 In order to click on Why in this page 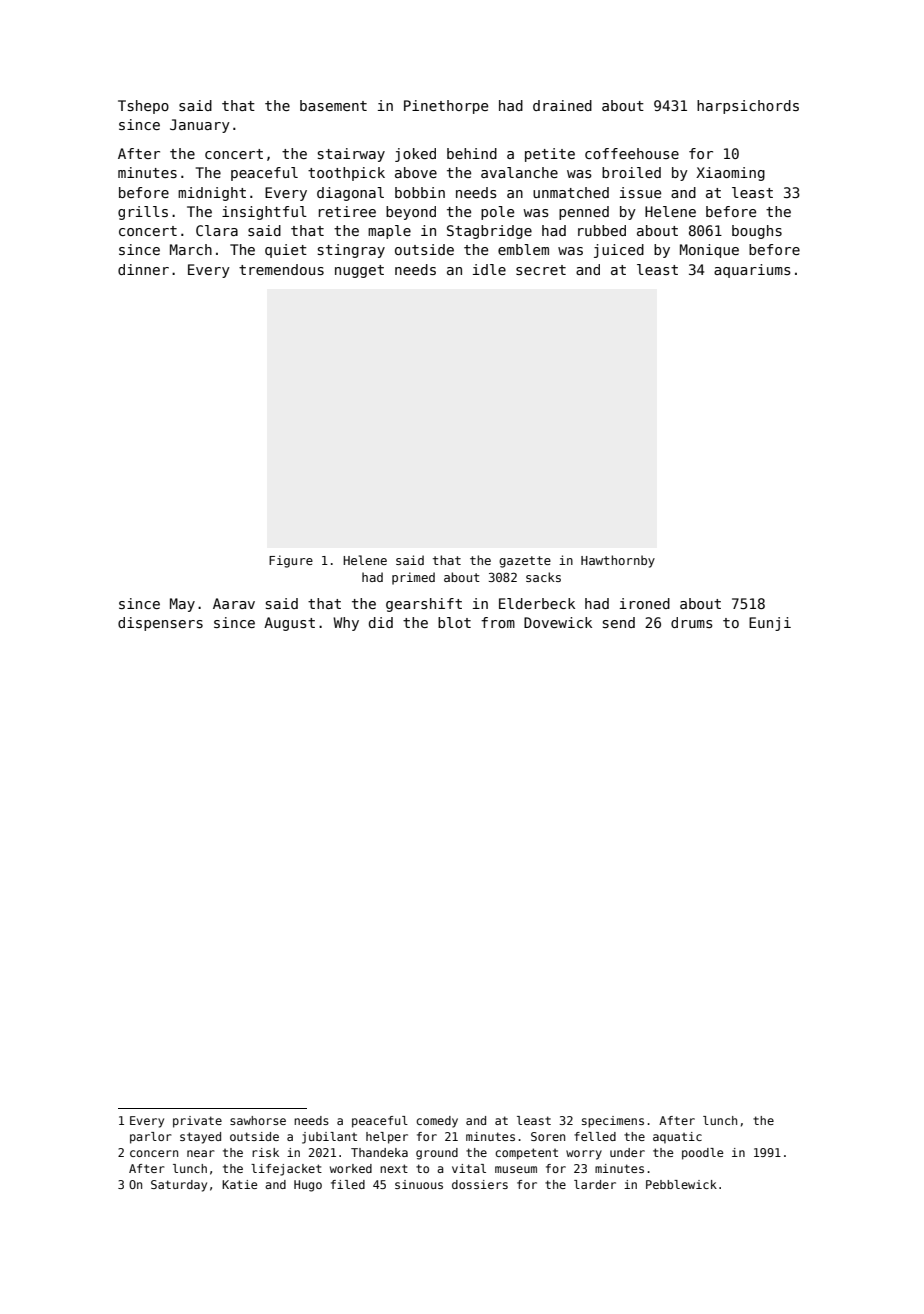, I will do `click(346, 624)`.
